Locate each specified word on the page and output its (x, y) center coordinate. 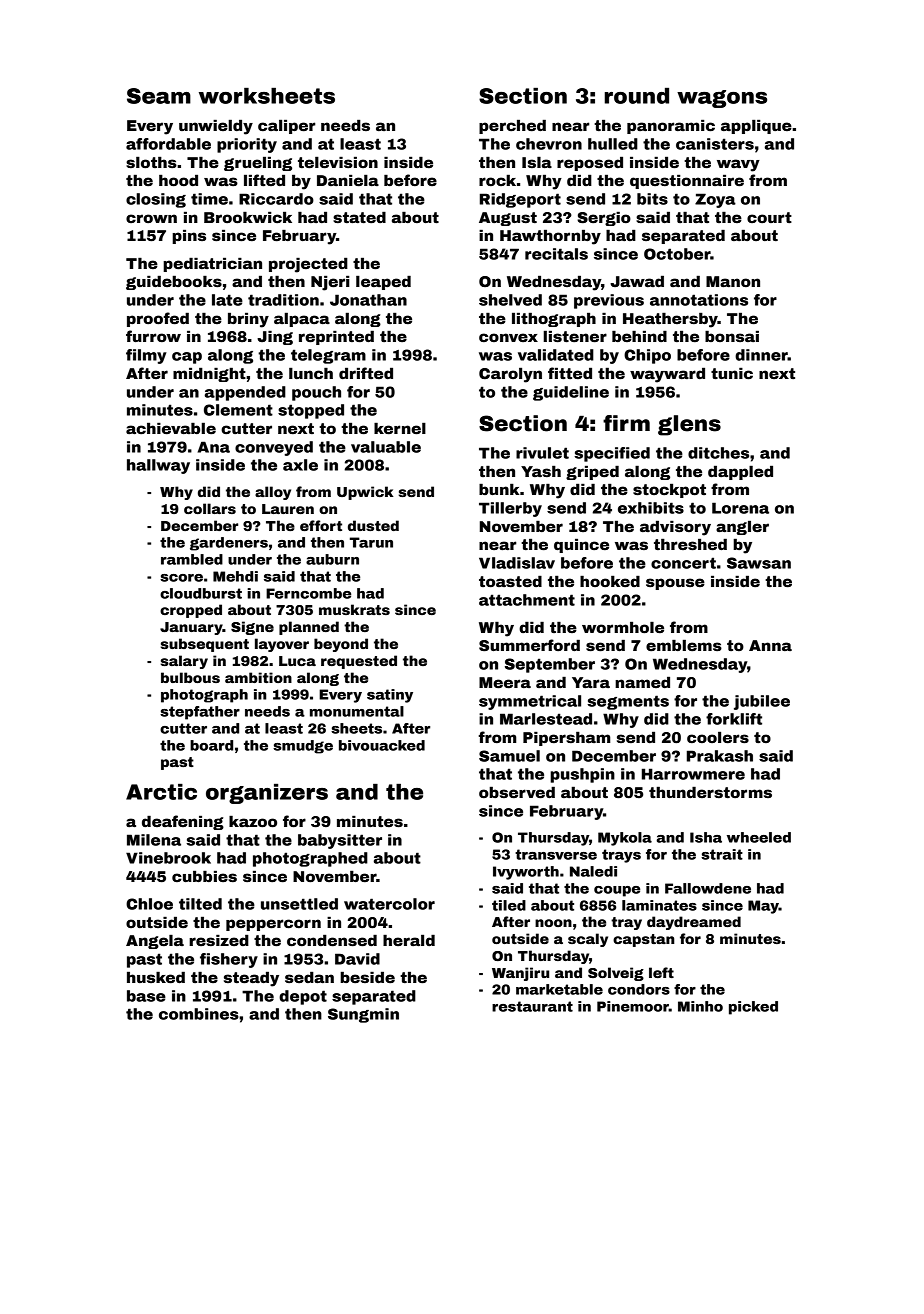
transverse (556, 854)
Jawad (637, 281)
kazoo (253, 821)
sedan (309, 977)
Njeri (330, 283)
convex (508, 337)
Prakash (720, 756)
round (637, 96)
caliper (286, 126)
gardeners (229, 544)
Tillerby (510, 509)
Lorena (740, 508)
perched (512, 126)
